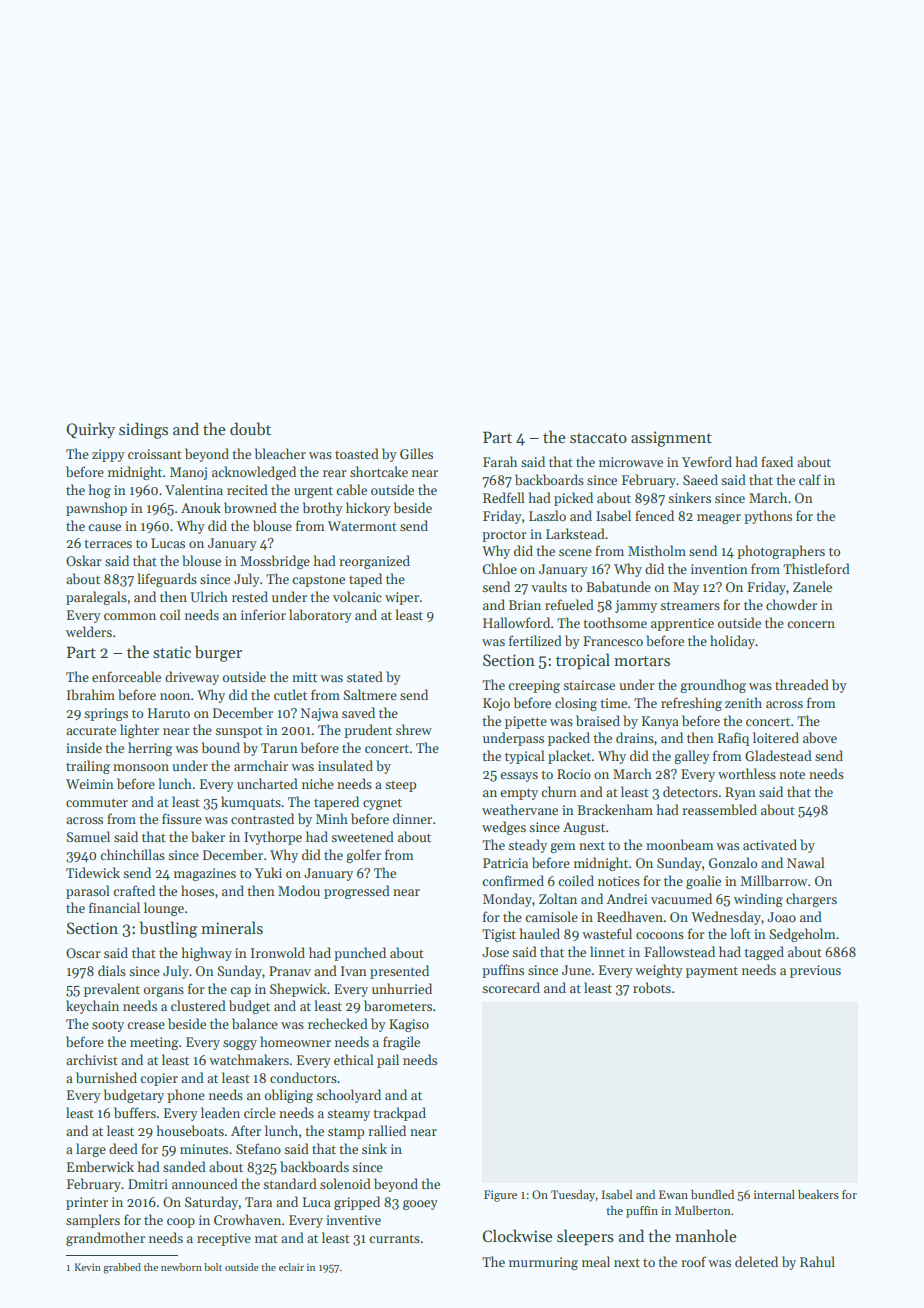 This screenshot has width=924, height=1308. Describe the element at coordinates (194, 489) in the screenshot. I see `Valentina` at that location.
